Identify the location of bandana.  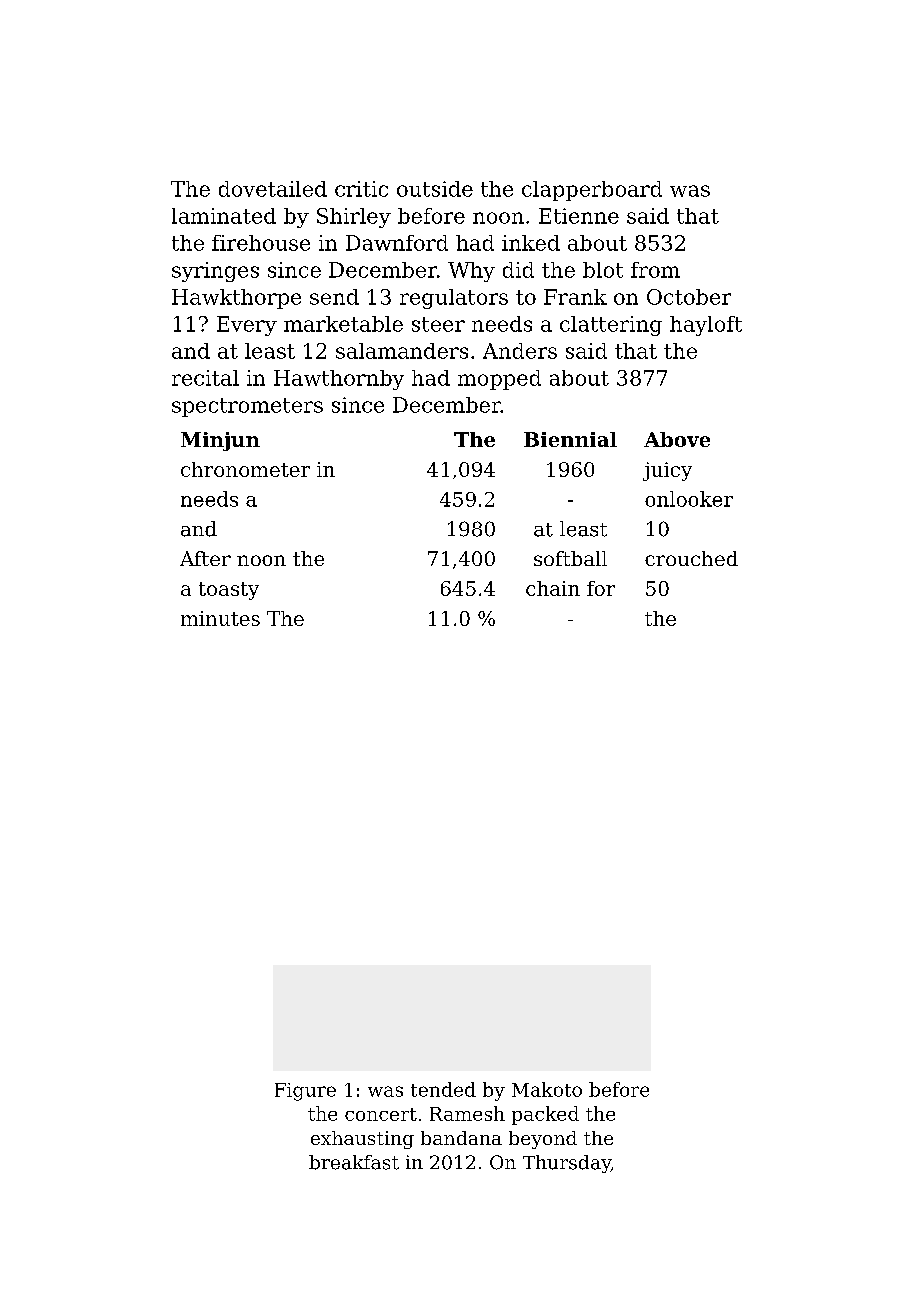
(461, 1138).
